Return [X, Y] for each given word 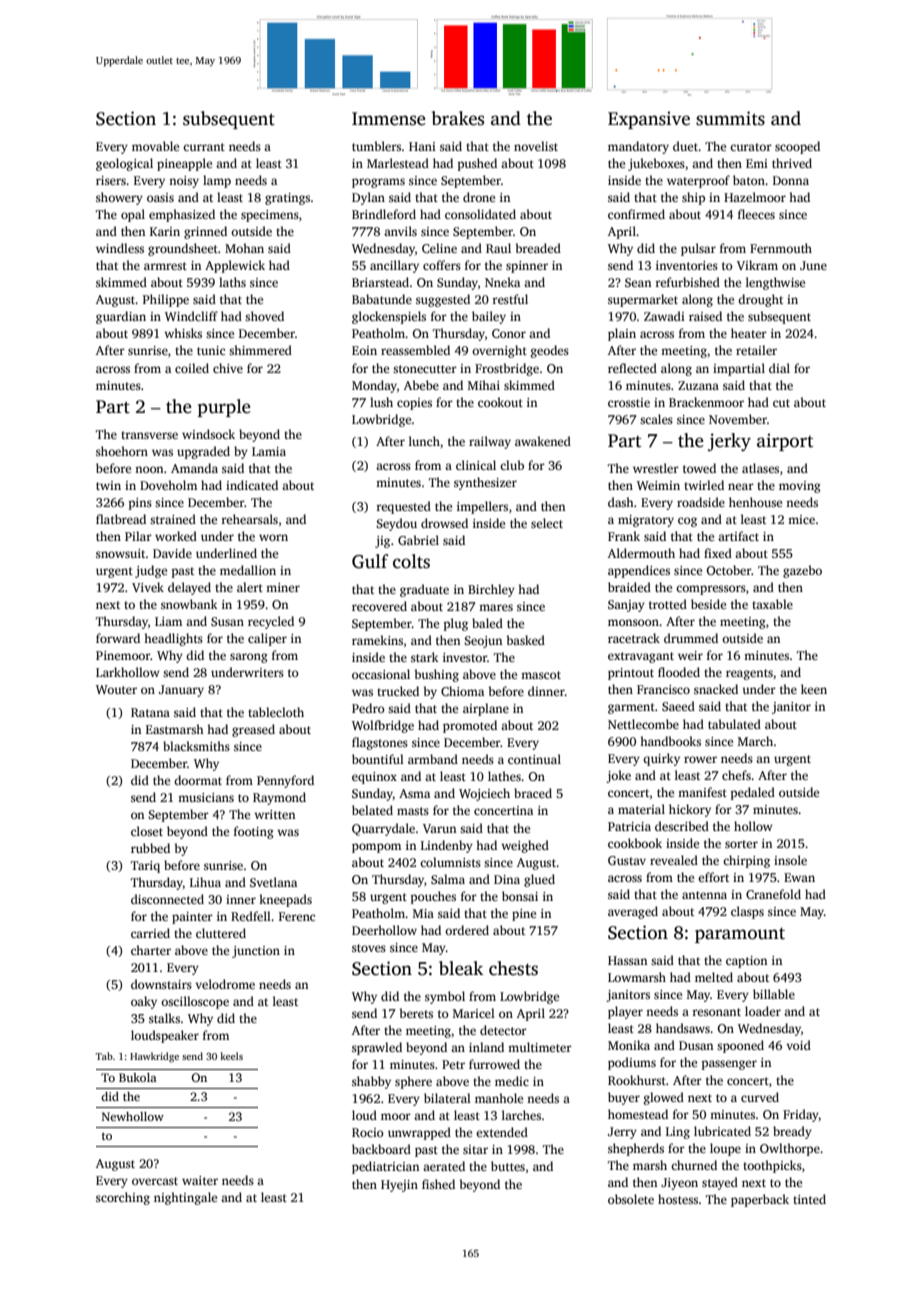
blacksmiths [196, 746]
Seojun [483, 642]
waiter [200, 1180]
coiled [192, 368]
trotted [668, 604]
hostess [678, 1199]
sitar [475, 1149]
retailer [756, 350]
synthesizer [485, 483]
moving [800, 487]
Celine [439, 248]
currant [204, 147]
